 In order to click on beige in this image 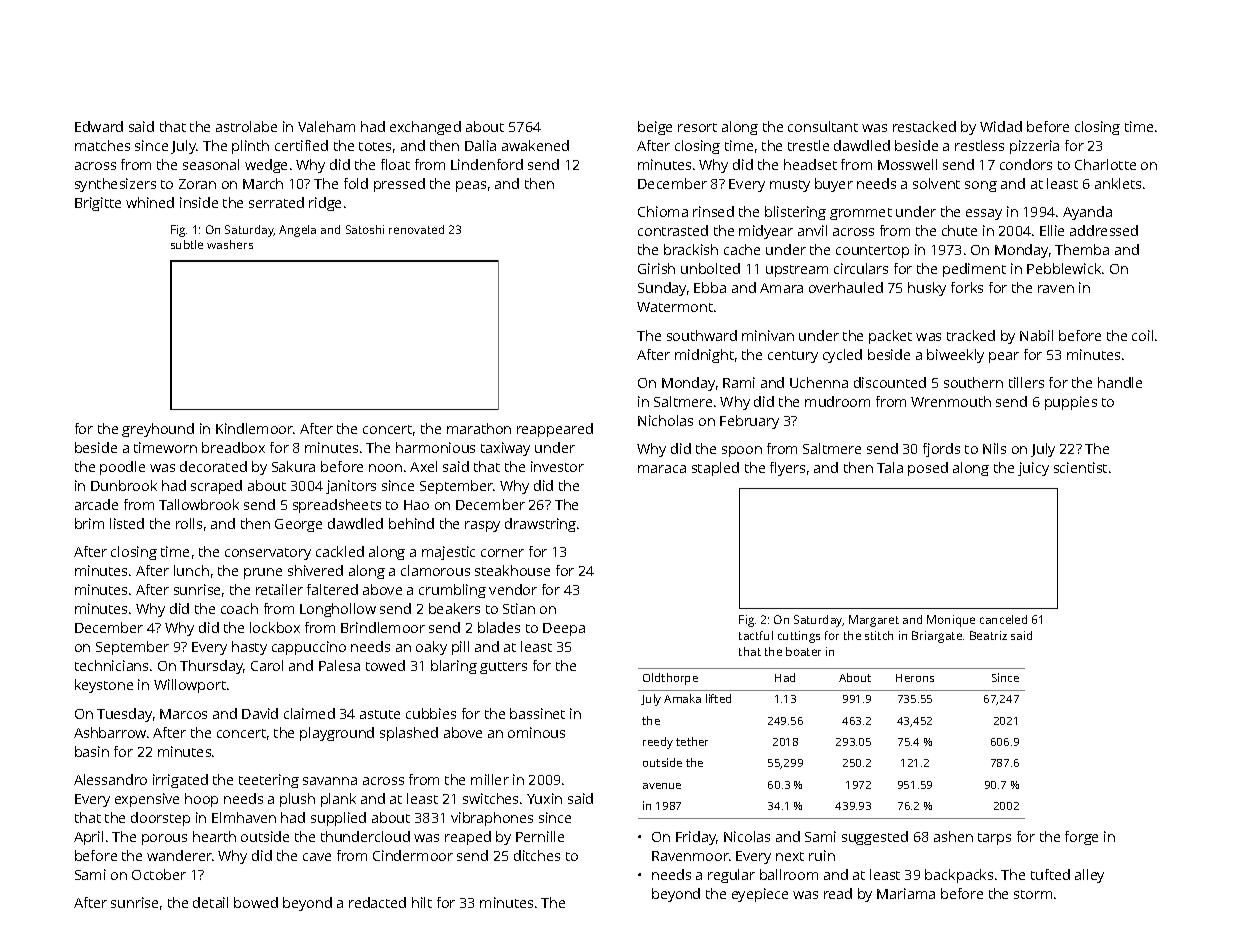, I will do `click(655, 128)`.
